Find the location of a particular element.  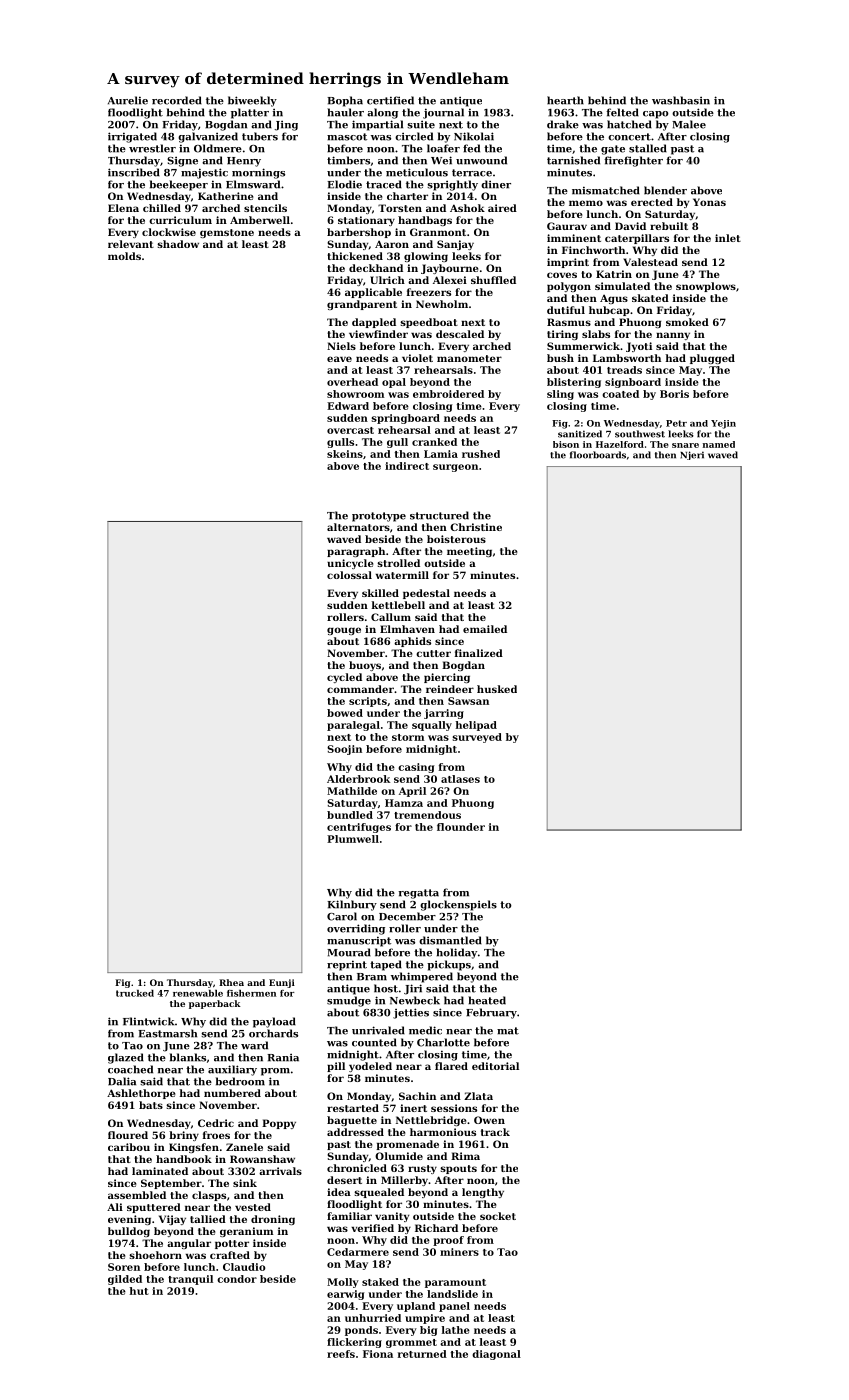

gouge is located at coordinates (344, 631).
